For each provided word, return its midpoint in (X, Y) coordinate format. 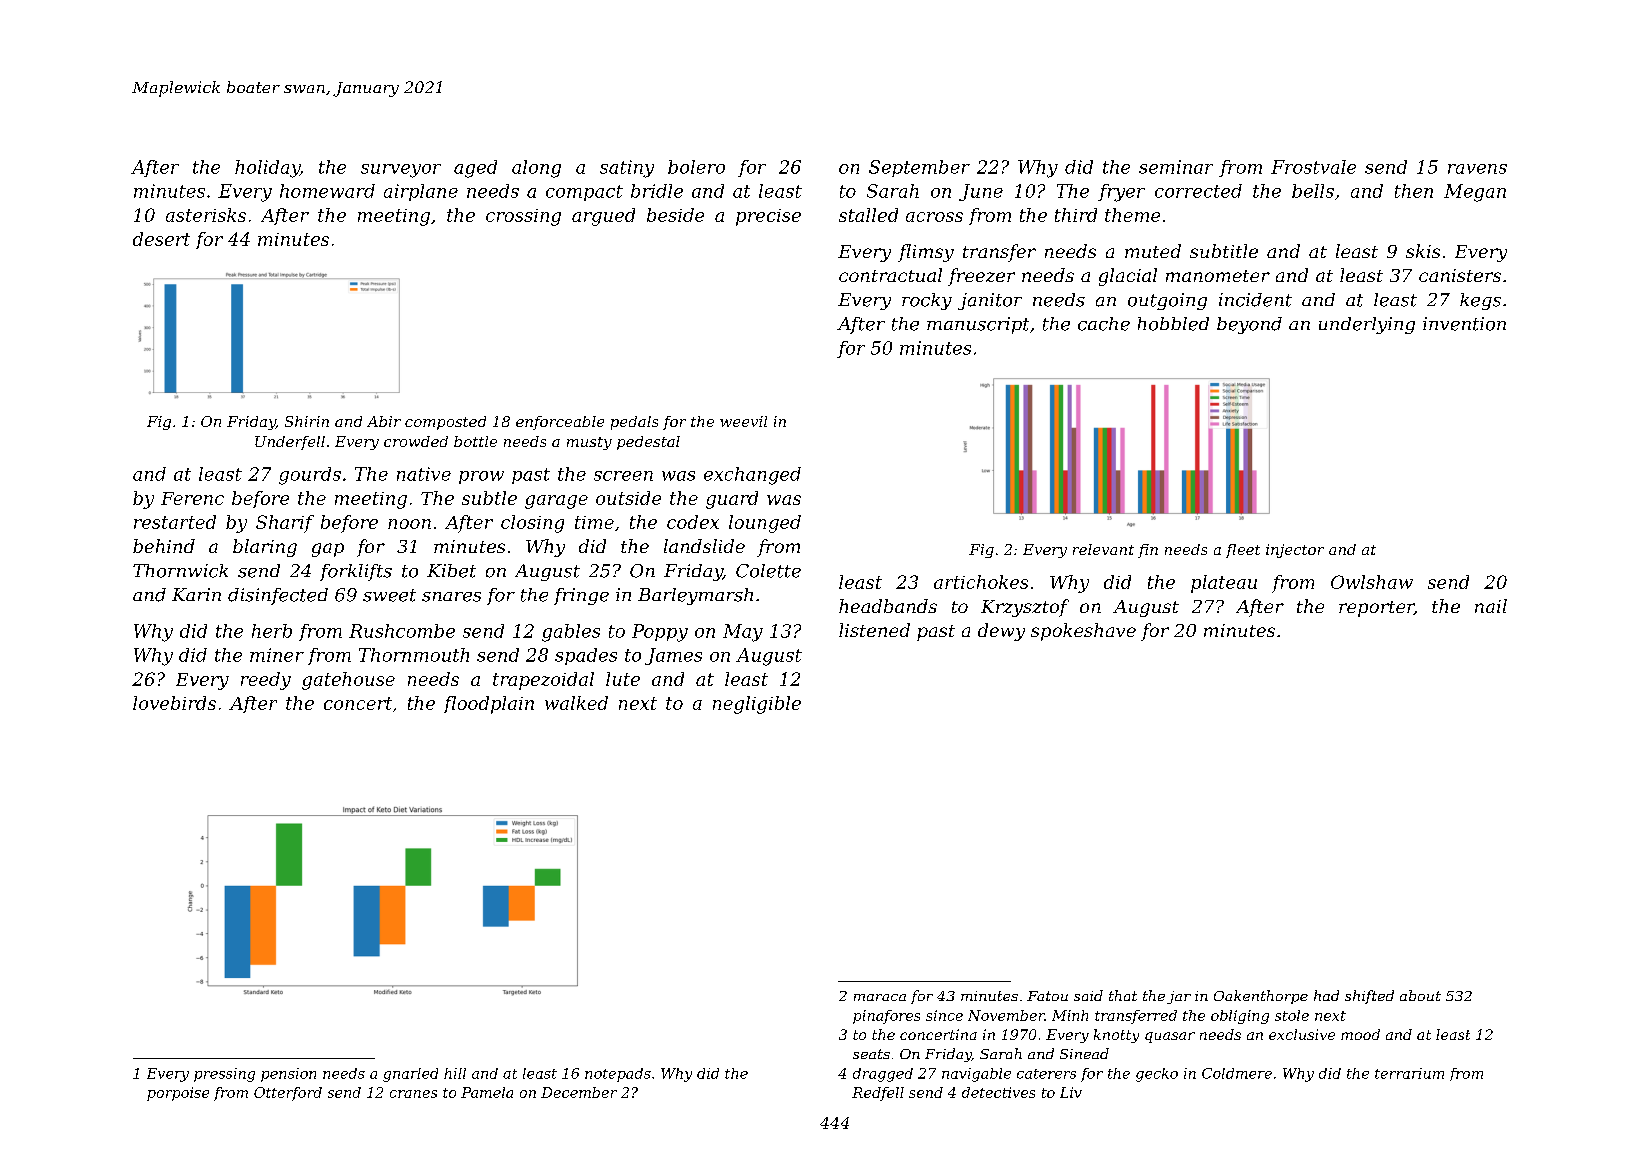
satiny (627, 169)
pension (288, 1075)
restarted (175, 522)
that (1123, 995)
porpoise (178, 1094)
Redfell (878, 1094)
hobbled (1173, 324)
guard (732, 500)
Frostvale (1313, 167)
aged (475, 169)
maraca (880, 997)
